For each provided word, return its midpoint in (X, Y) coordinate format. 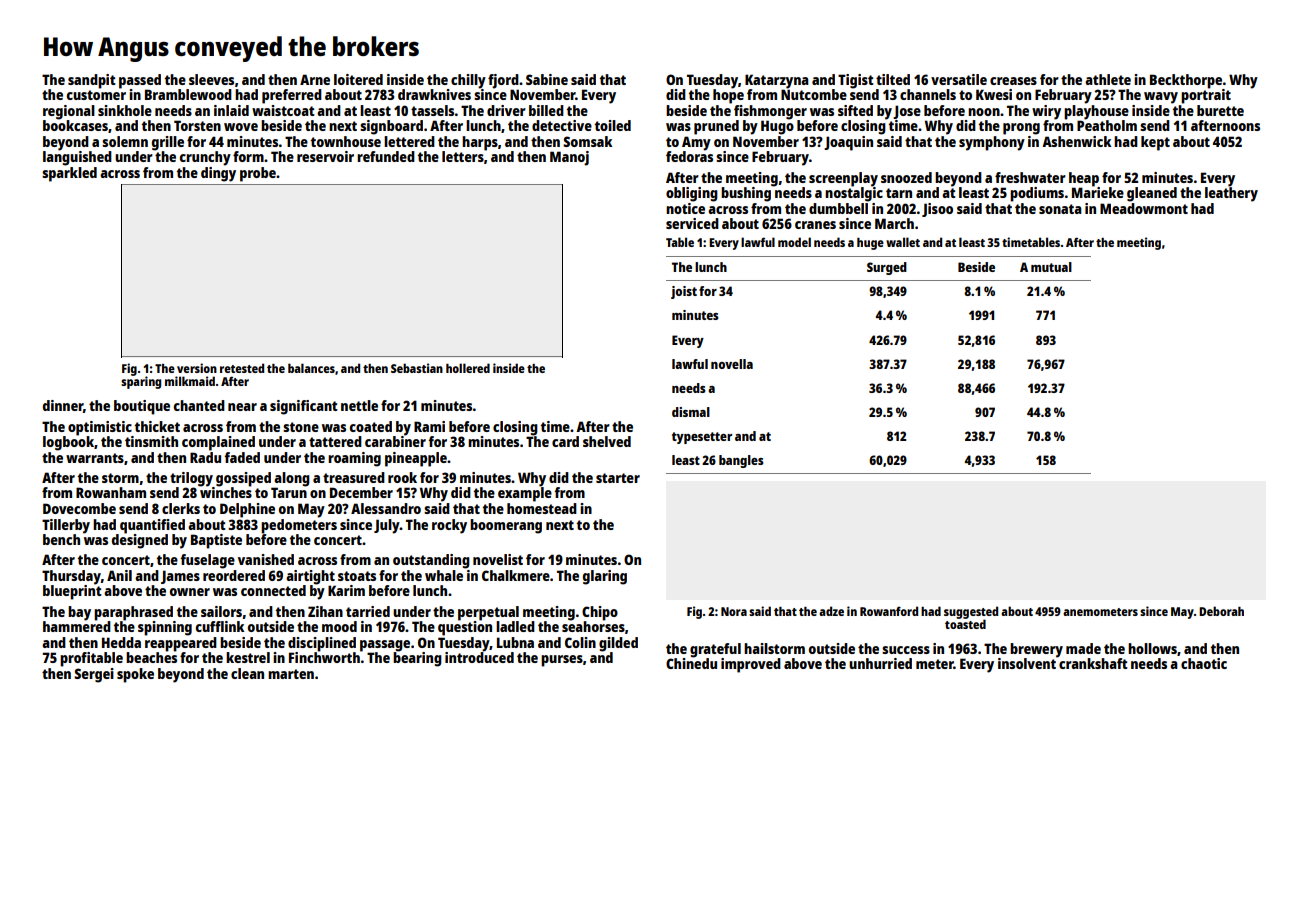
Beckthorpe (1186, 81)
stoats (357, 576)
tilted (893, 79)
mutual (1051, 267)
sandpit (92, 81)
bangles (741, 461)
